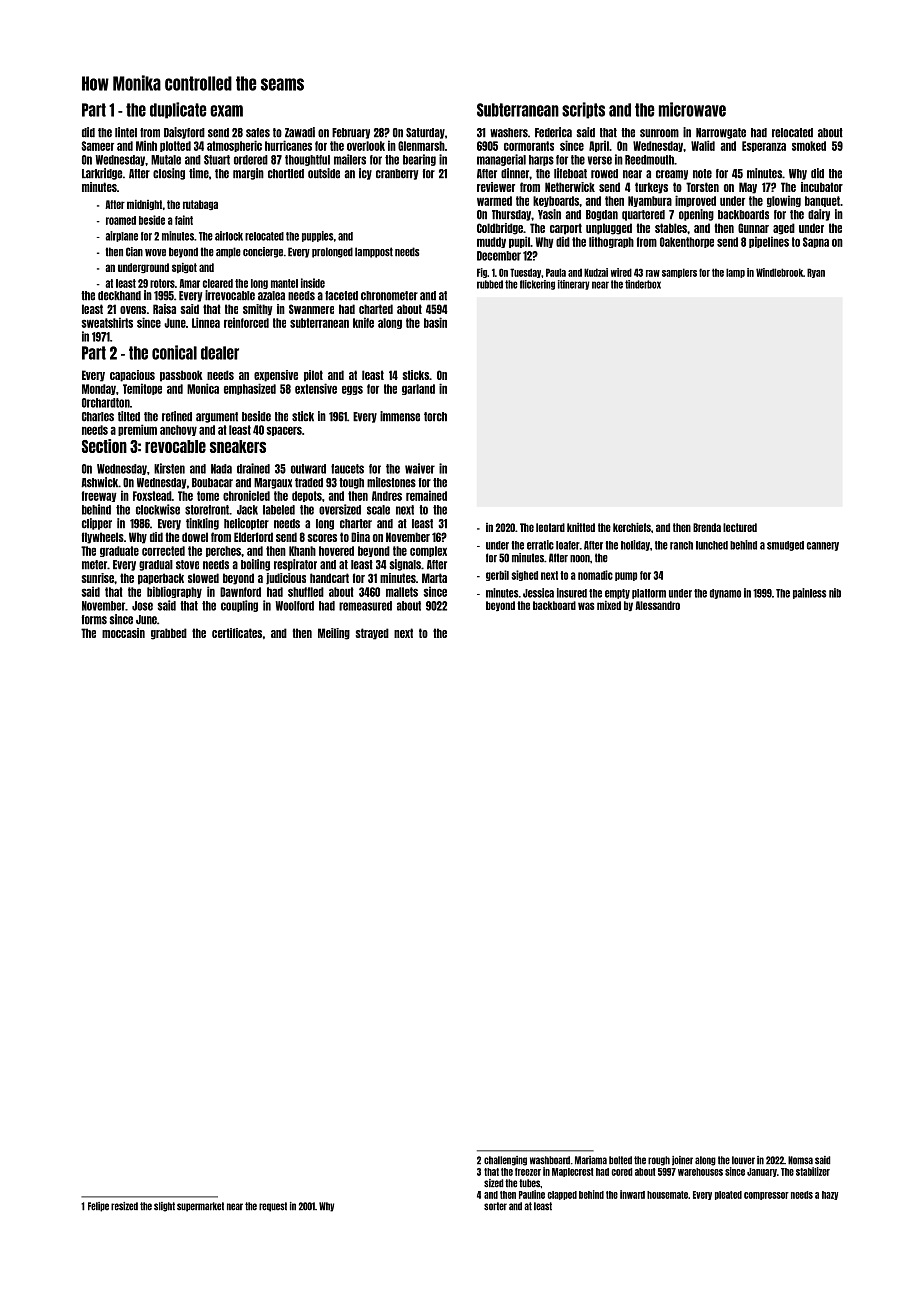 Image resolution: width=924 pixels, height=1308 pixels. Describe the element at coordinates (169, 634) in the screenshot. I see `grabbed` at that location.
